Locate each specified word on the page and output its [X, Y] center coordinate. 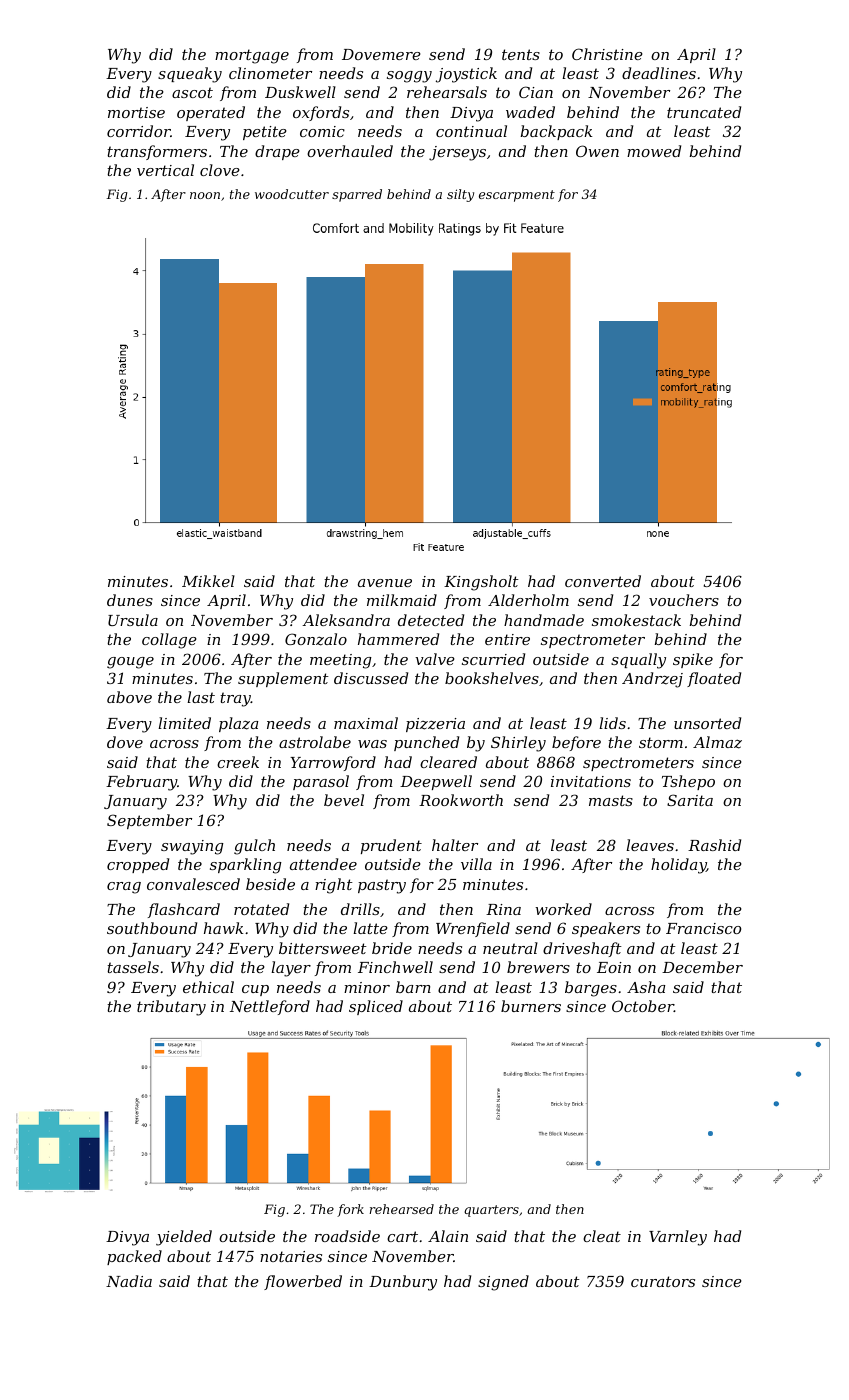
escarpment [517, 196]
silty [460, 195]
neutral [510, 948]
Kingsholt [481, 583]
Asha [646, 987]
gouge [130, 663]
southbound [152, 928]
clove [220, 170]
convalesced [193, 884]
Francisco [703, 928]
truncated [704, 112]
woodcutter [292, 194]
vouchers [684, 600]
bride [392, 948]
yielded [184, 1238]
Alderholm [528, 600]
